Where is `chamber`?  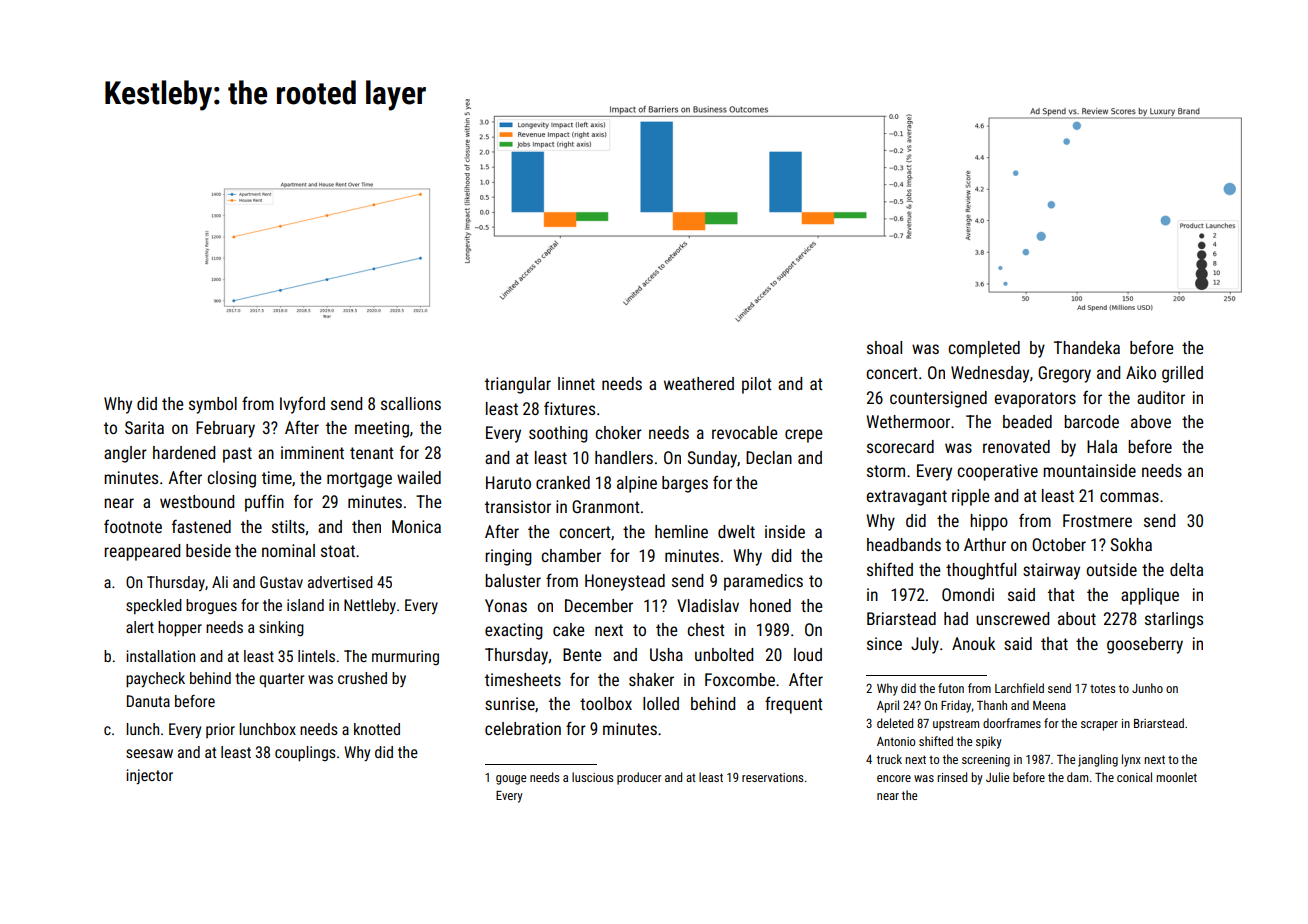 chamber is located at coordinates (571, 555).
